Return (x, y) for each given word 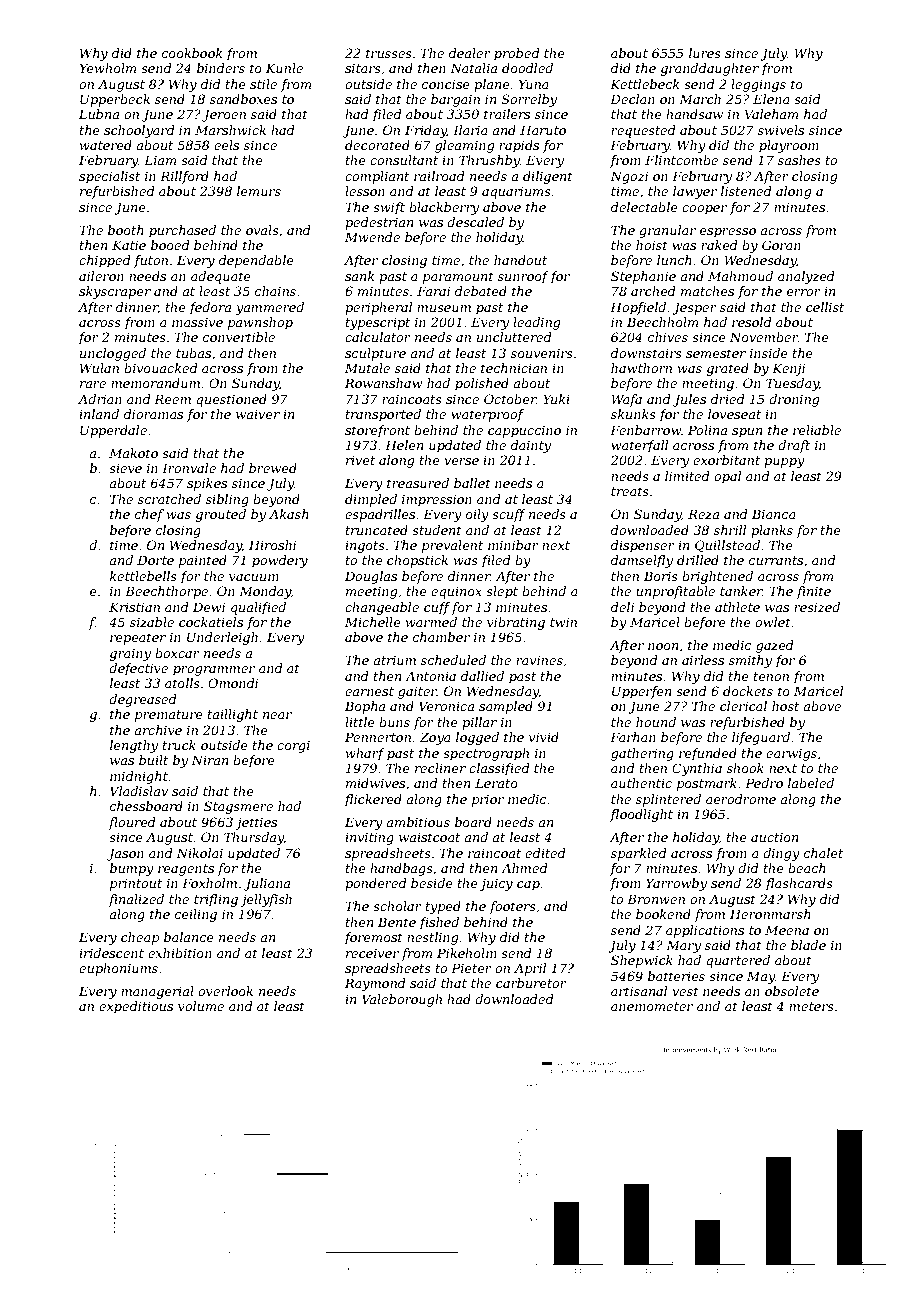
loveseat (734, 414)
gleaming (464, 146)
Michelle (373, 622)
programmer (214, 671)
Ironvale (189, 468)
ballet (472, 483)
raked (719, 245)
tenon (771, 676)
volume (201, 1006)
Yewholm (108, 68)
